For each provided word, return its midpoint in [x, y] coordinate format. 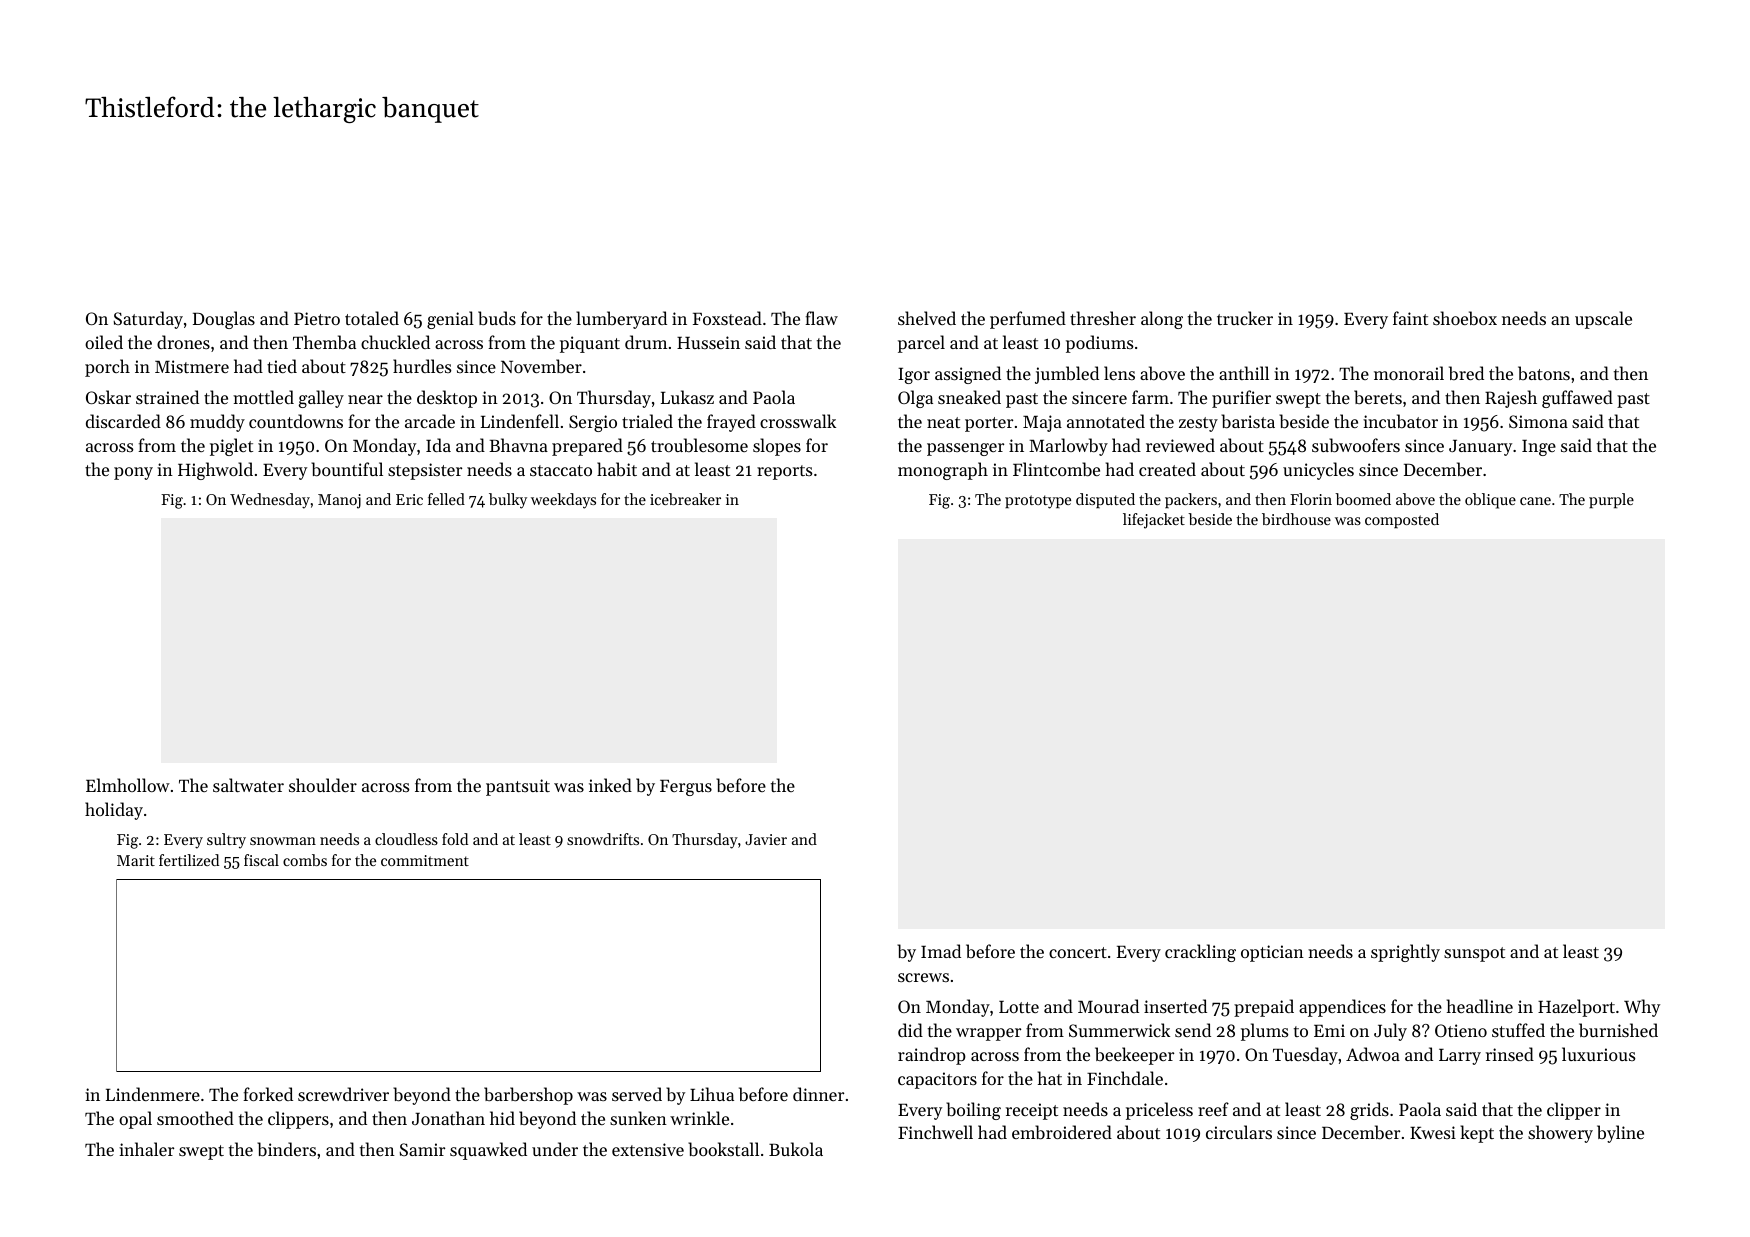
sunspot [1474, 954]
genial [450, 320]
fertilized [189, 860]
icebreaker [685, 499]
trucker [1245, 318]
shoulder [323, 785]
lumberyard [621, 320]
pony [133, 473]
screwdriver [343, 1094]
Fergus [686, 788]
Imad [941, 951]
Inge [1539, 448]
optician [1272, 953]
